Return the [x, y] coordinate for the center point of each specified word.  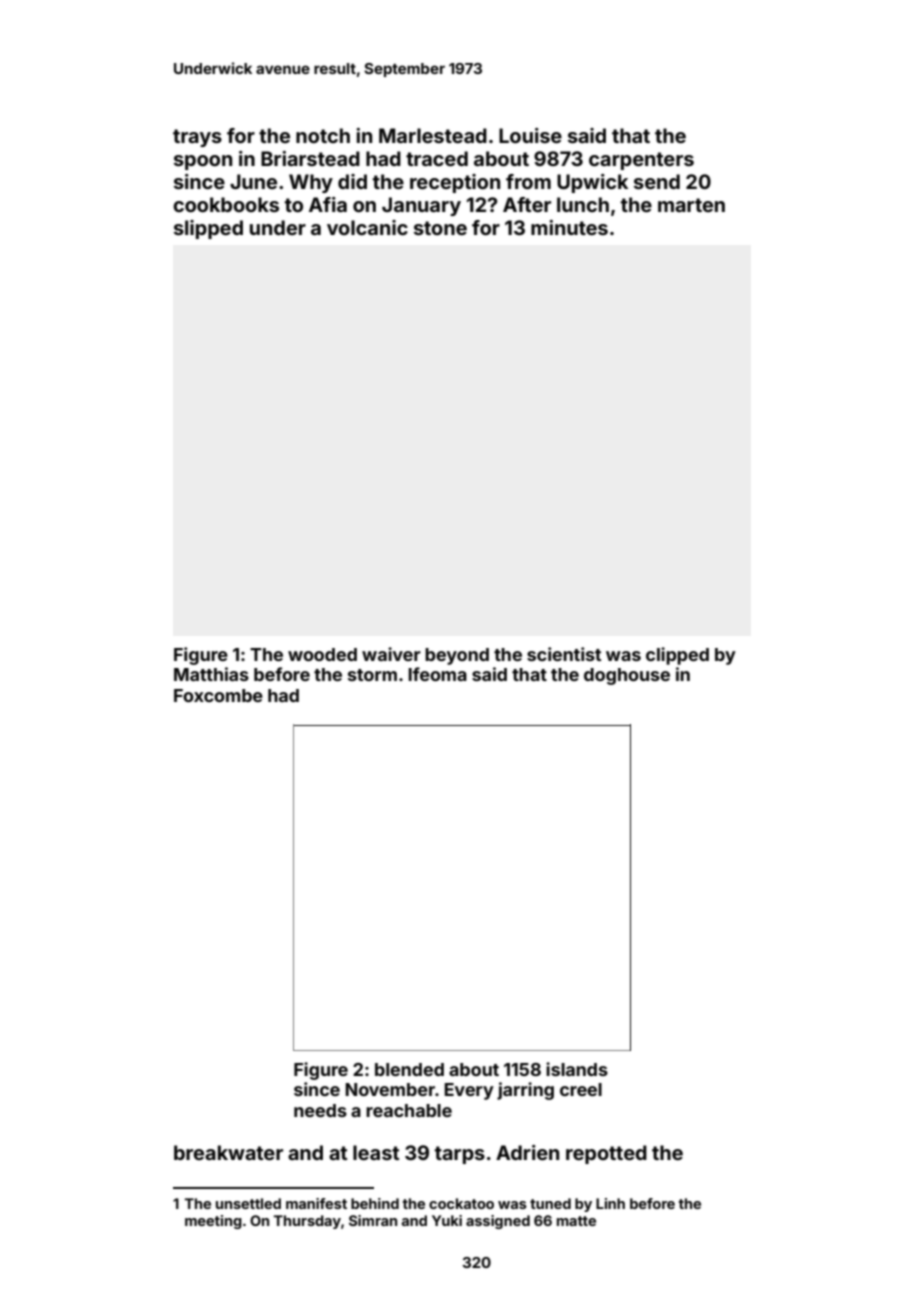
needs [320, 1110]
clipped [677, 656]
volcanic [367, 227]
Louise [530, 135]
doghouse [627, 676]
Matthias [211, 674]
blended [409, 1069]
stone [440, 228]
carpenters [641, 161]
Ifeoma [437, 674]
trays [197, 138]
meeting [213, 1222]
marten [691, 205]
